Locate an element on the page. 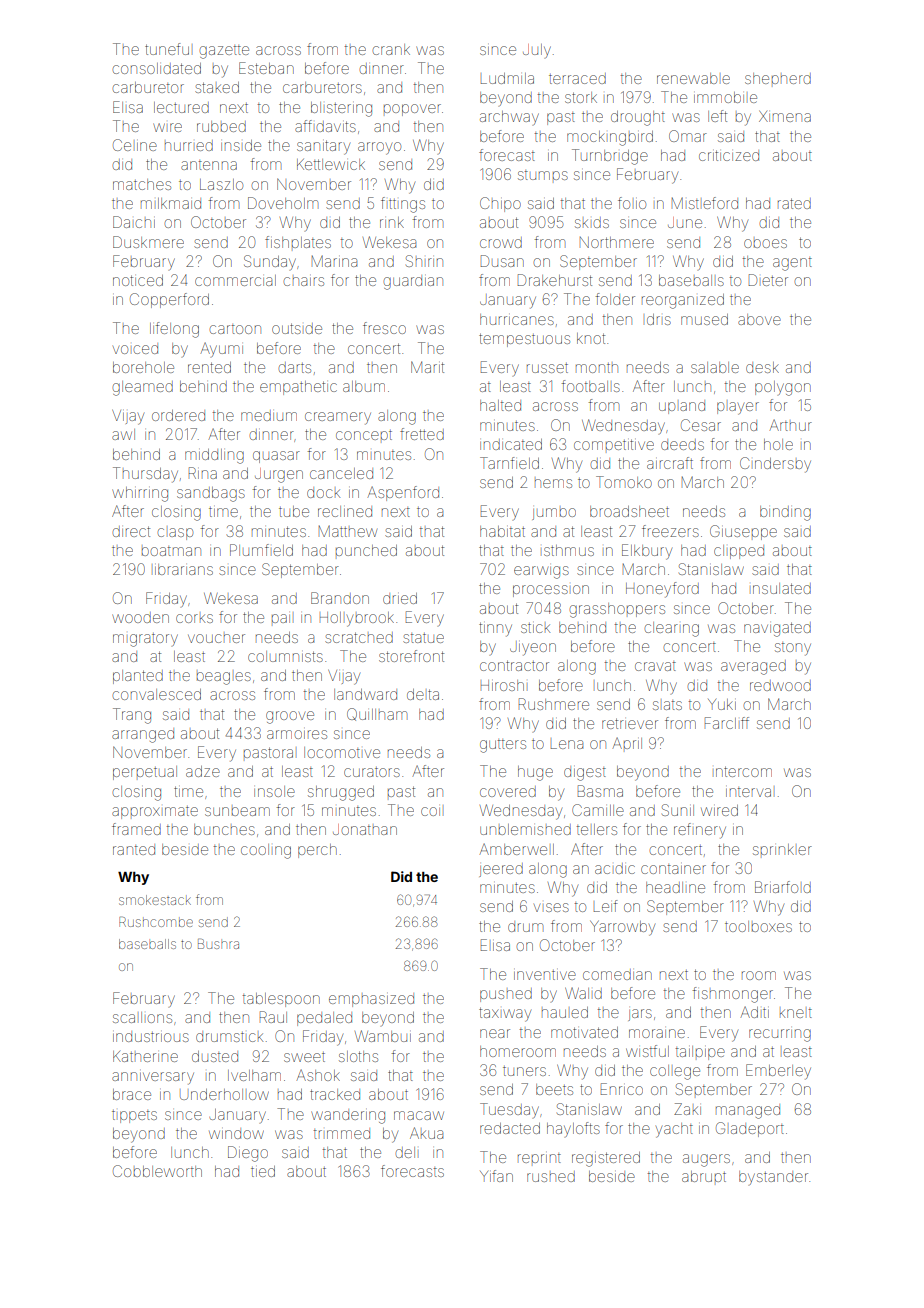 The height and width of the page is (1308, 924). voiced is located at coordinates (135, 348).
